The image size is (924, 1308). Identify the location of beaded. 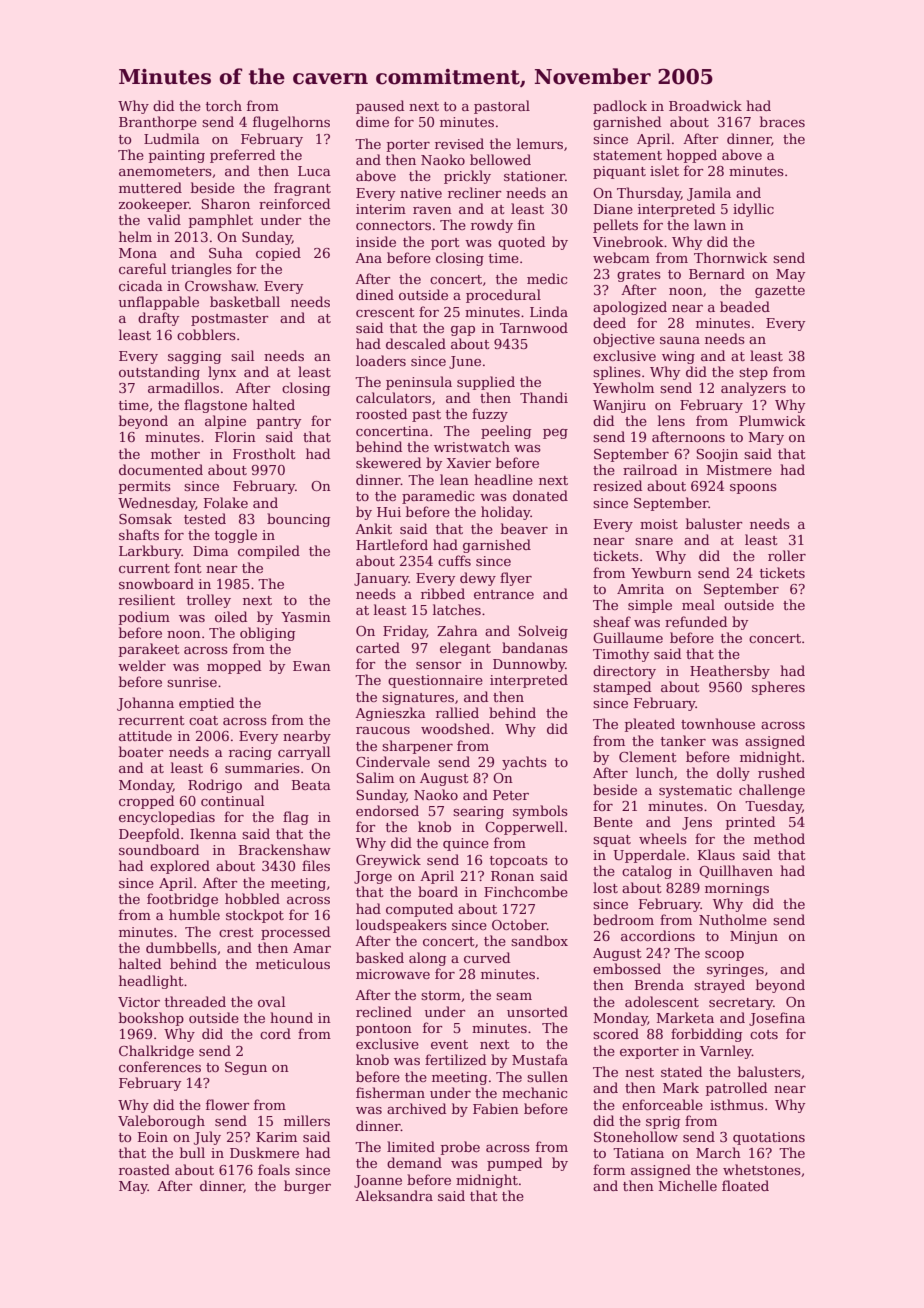
(745, 306).
